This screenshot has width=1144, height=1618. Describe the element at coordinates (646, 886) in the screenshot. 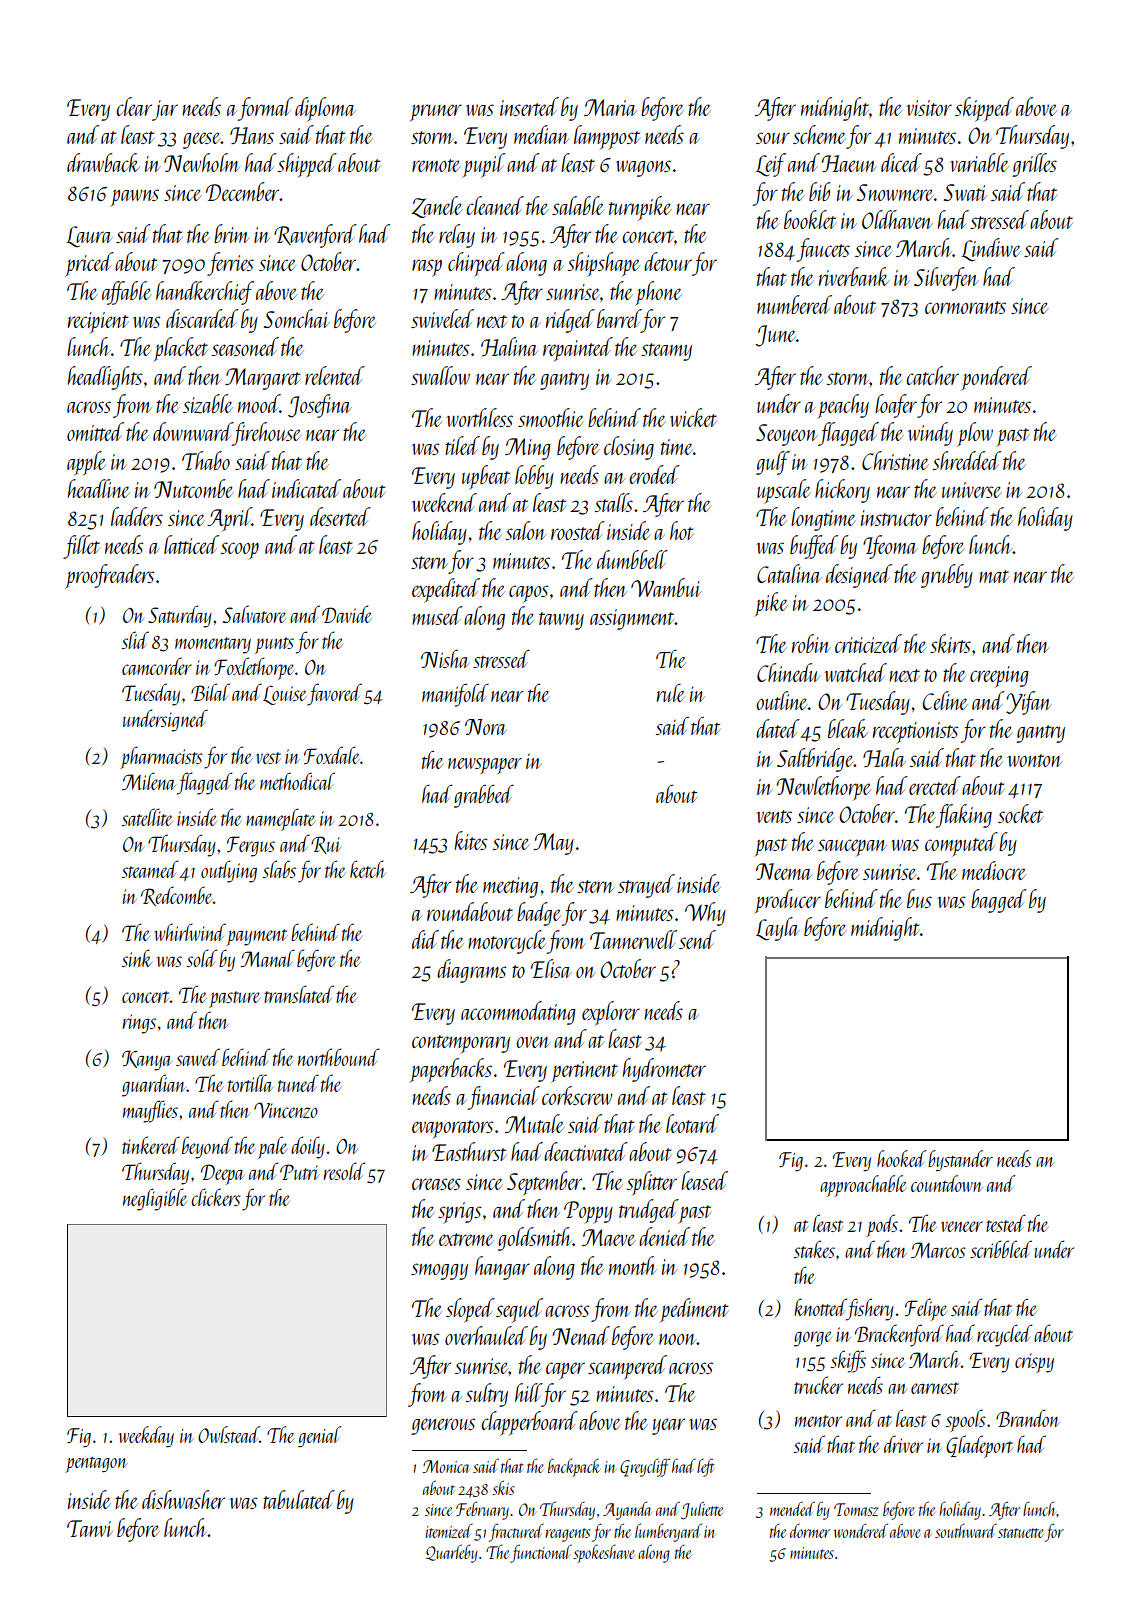

I see `strayed` at that location.
